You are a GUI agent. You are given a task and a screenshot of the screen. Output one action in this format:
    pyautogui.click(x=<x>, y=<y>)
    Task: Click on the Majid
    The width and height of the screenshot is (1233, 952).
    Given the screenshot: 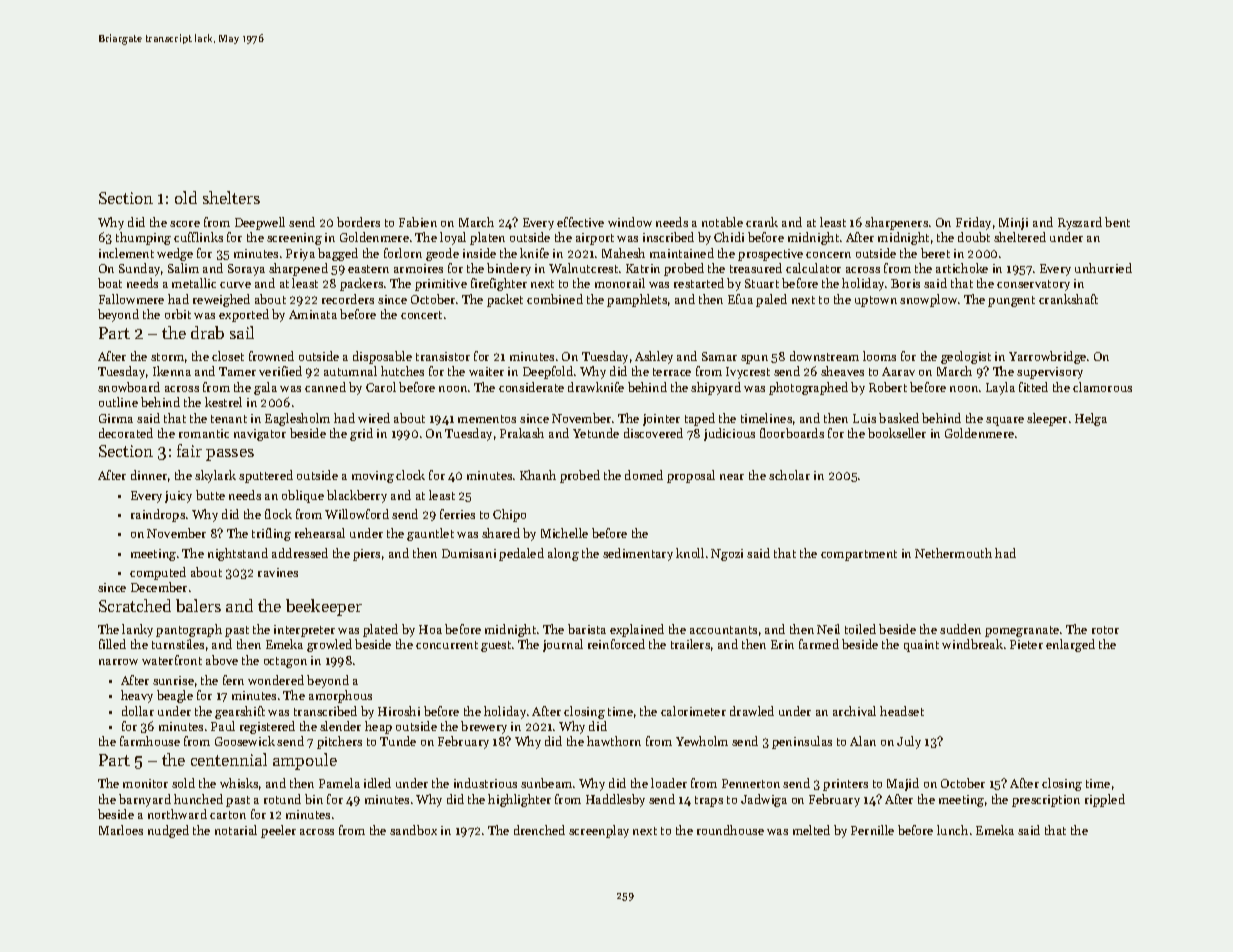 What is the action you would take?
    pyautogui.click(x=903, y=784)
